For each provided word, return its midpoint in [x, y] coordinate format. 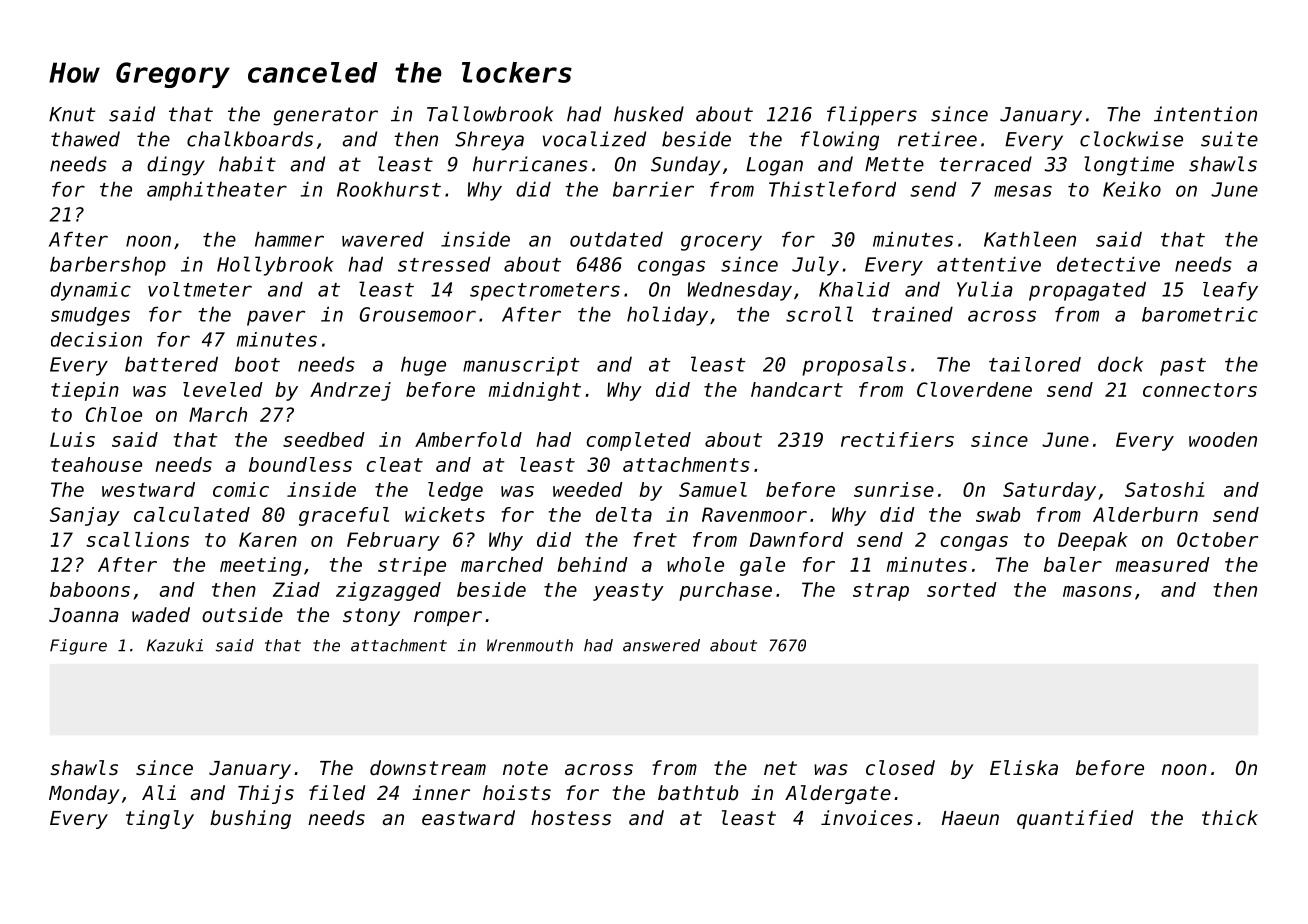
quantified [1075, 819]
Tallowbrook [490, 114]
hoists [517, 793]
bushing [250, 819]
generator [325, 116]
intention [1205, 114]
